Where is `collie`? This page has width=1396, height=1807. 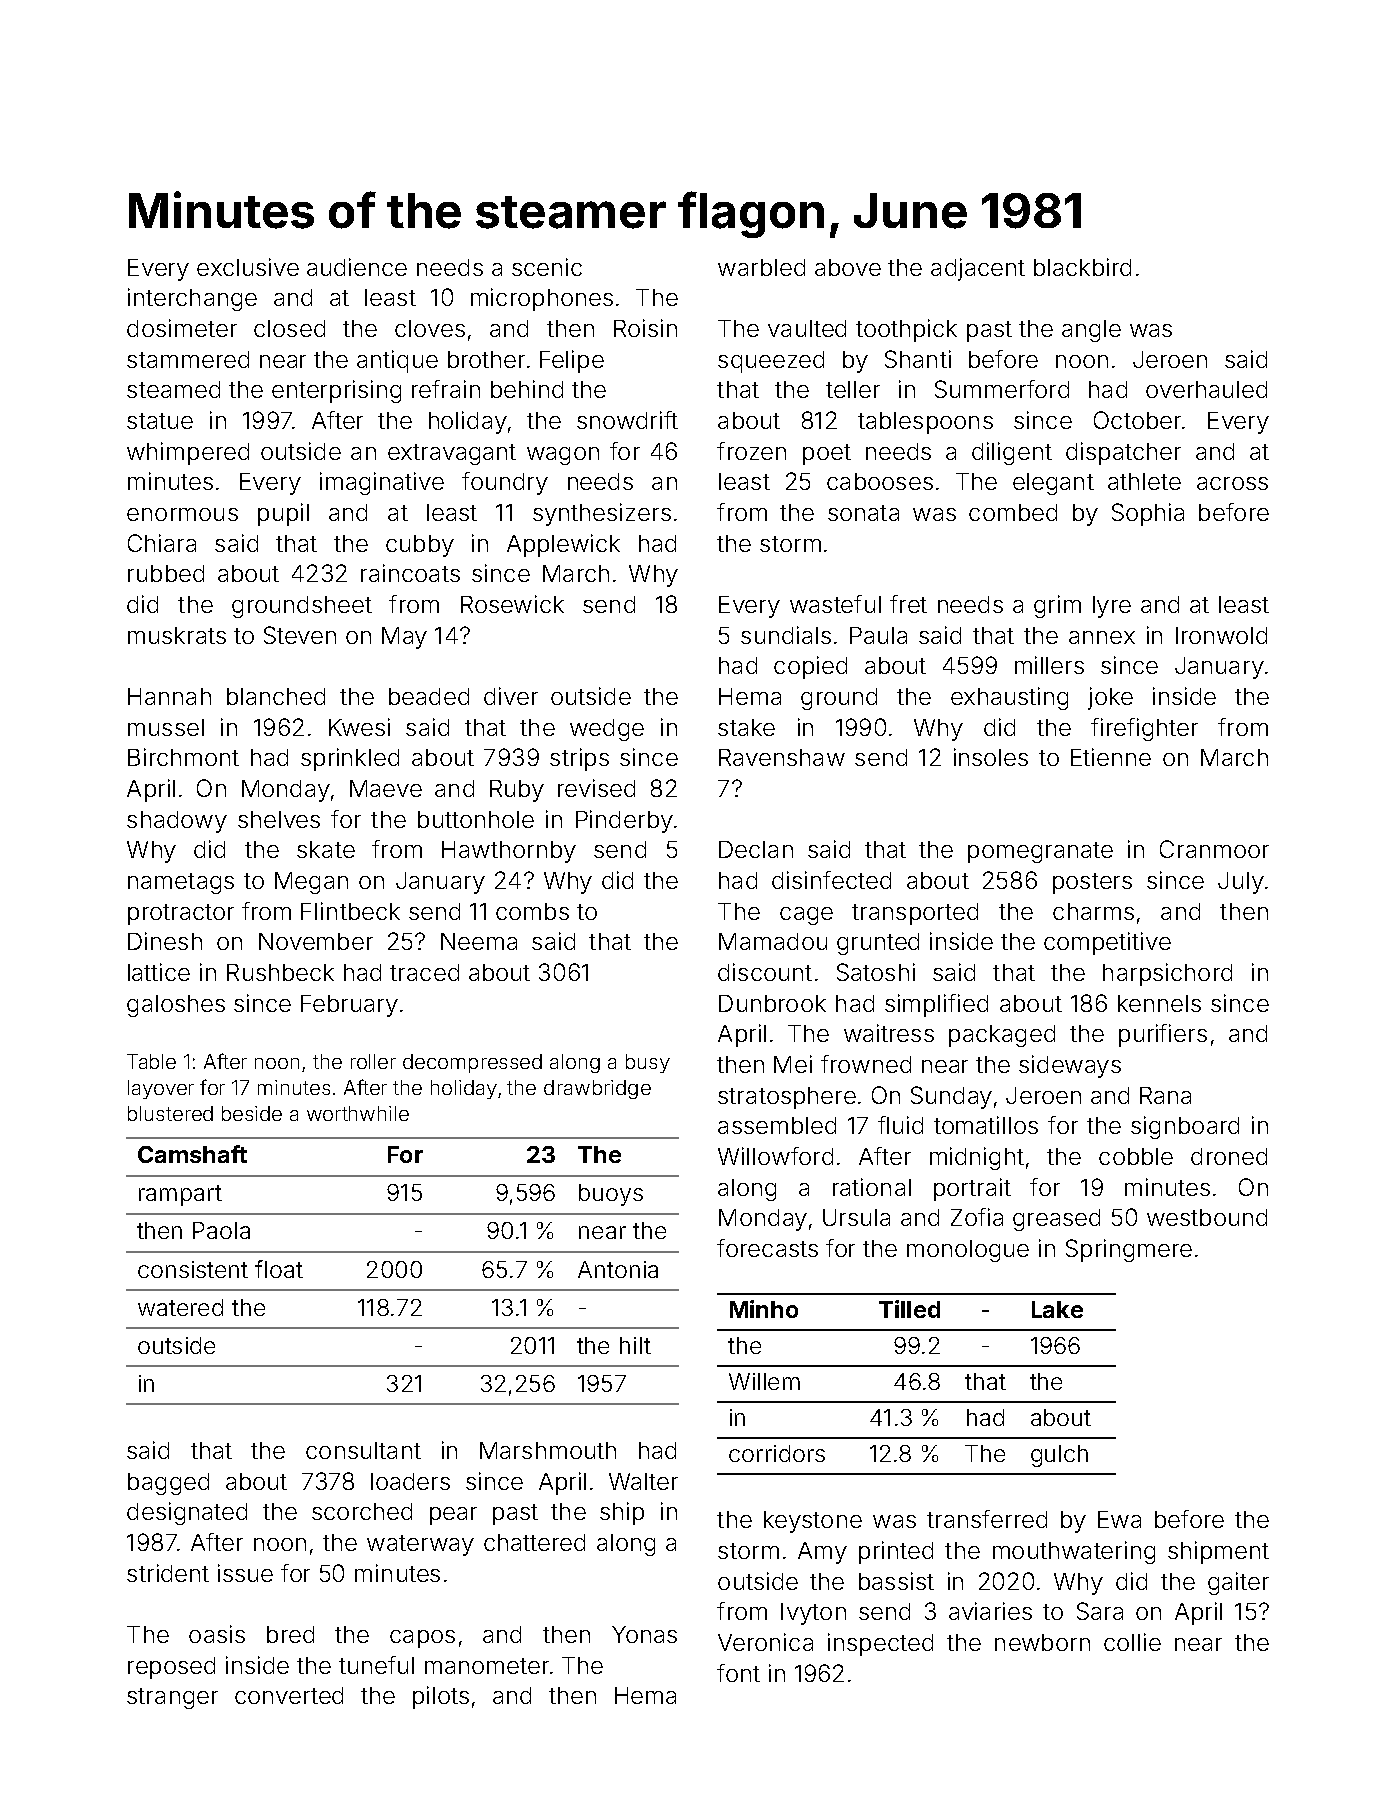 collie is located at coordinates (1132, 1642).
